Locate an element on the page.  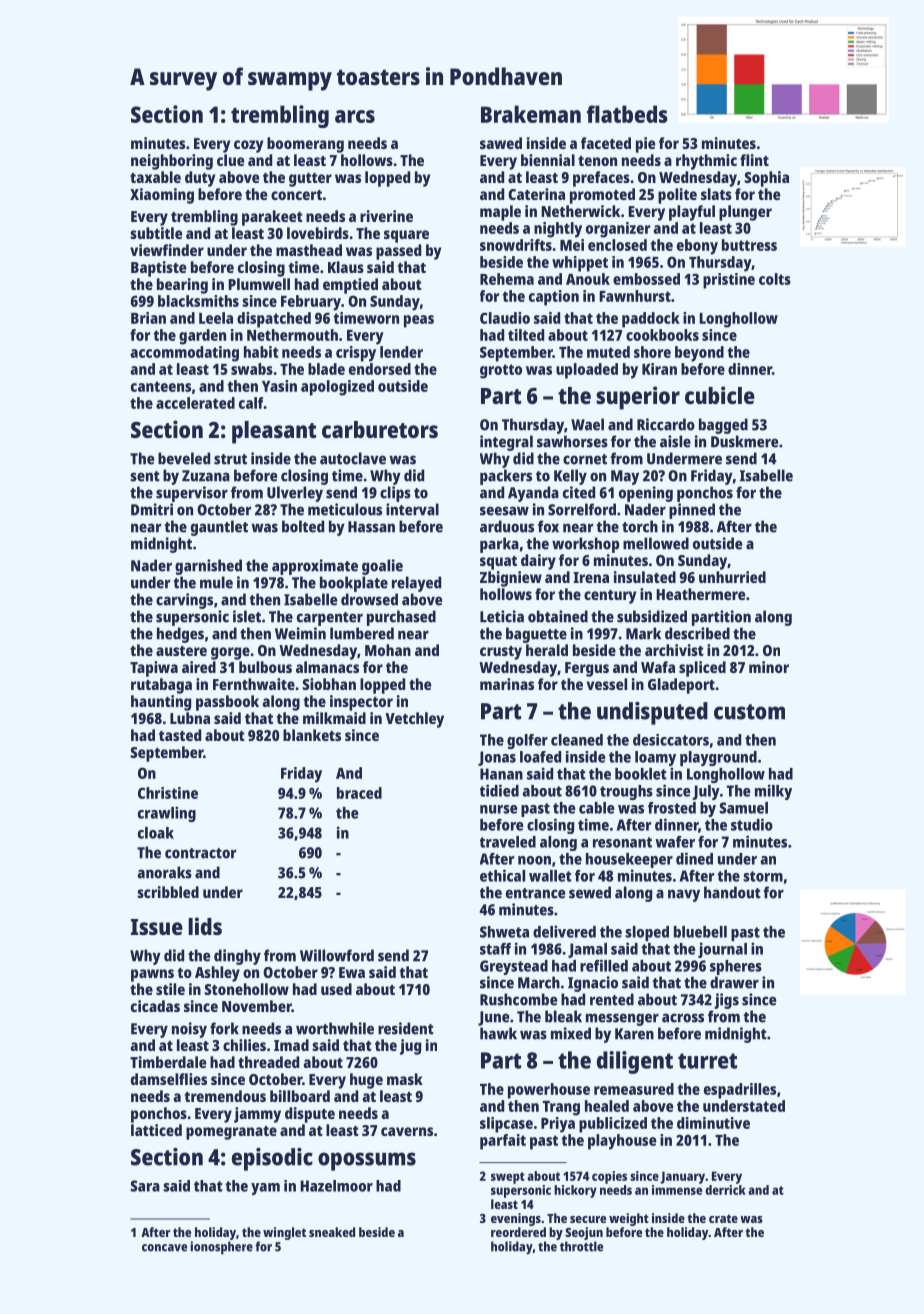
Ayanda is located at coordinates (533, 494).
